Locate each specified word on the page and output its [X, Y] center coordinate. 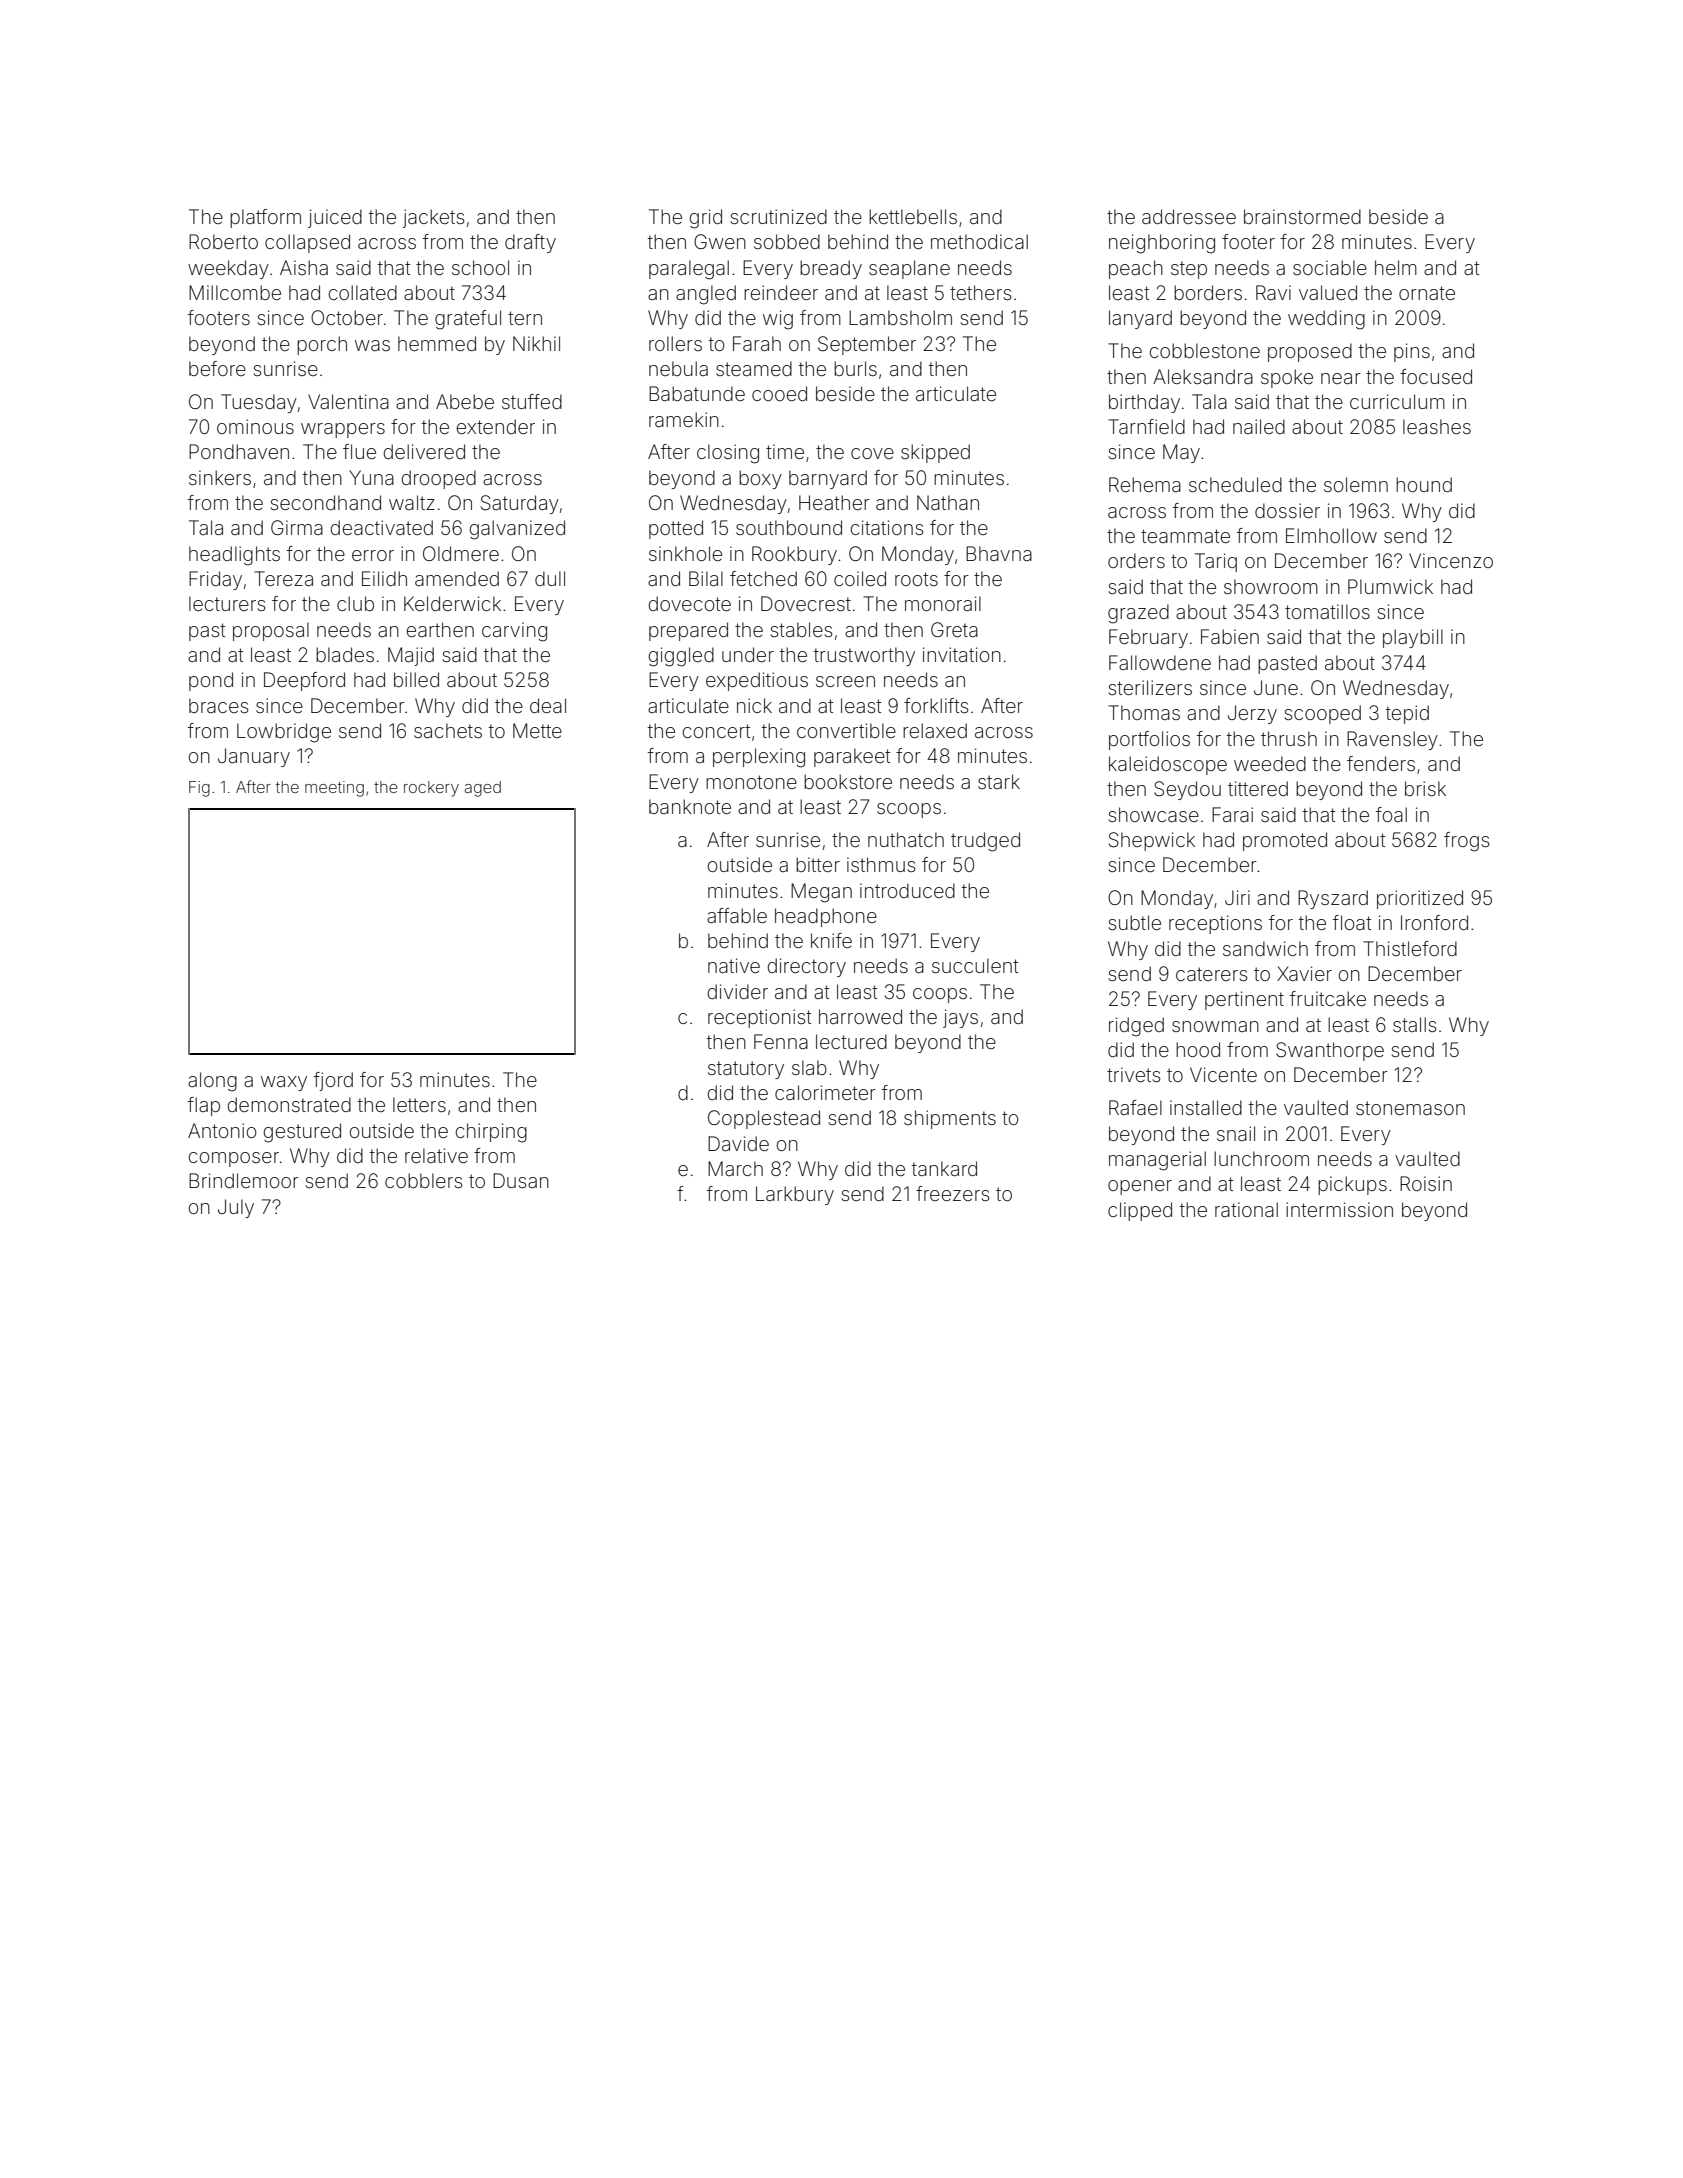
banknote [690, 806]
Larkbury [795, 1195]
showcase [1153, 814]
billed [416, 679]
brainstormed [1302, 216]
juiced [335, 218]
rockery [431, 789]
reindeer [781, 292]
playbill [1413, 638]
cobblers [424, 1180]
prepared [688, 631]
